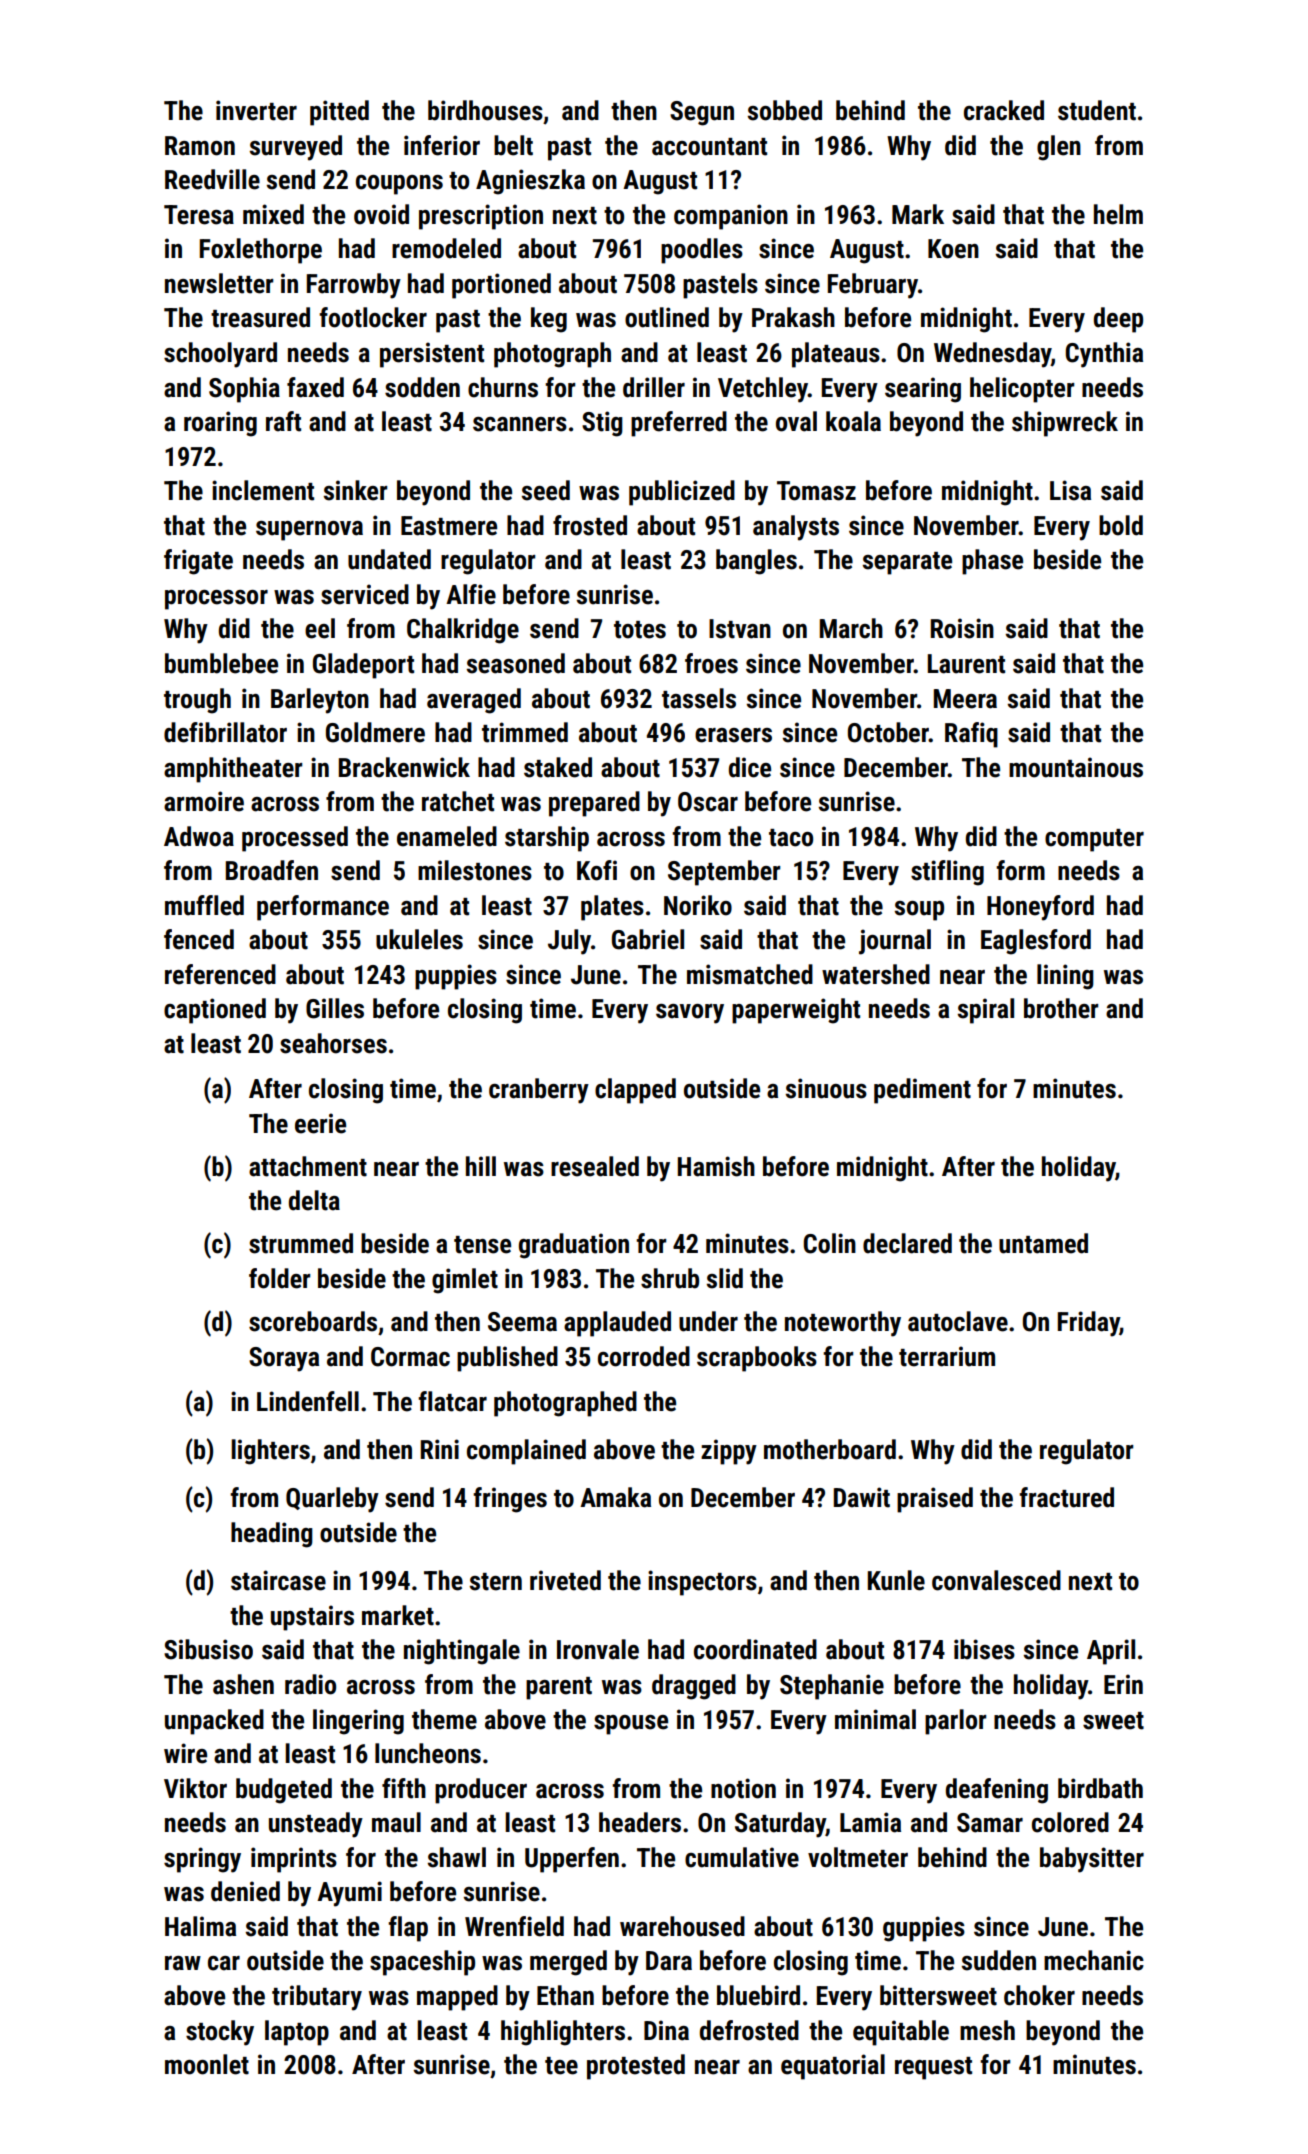 The height and width of the screenshot is (2154, 1308). I want to click on strummed, so click(301, 1243).
